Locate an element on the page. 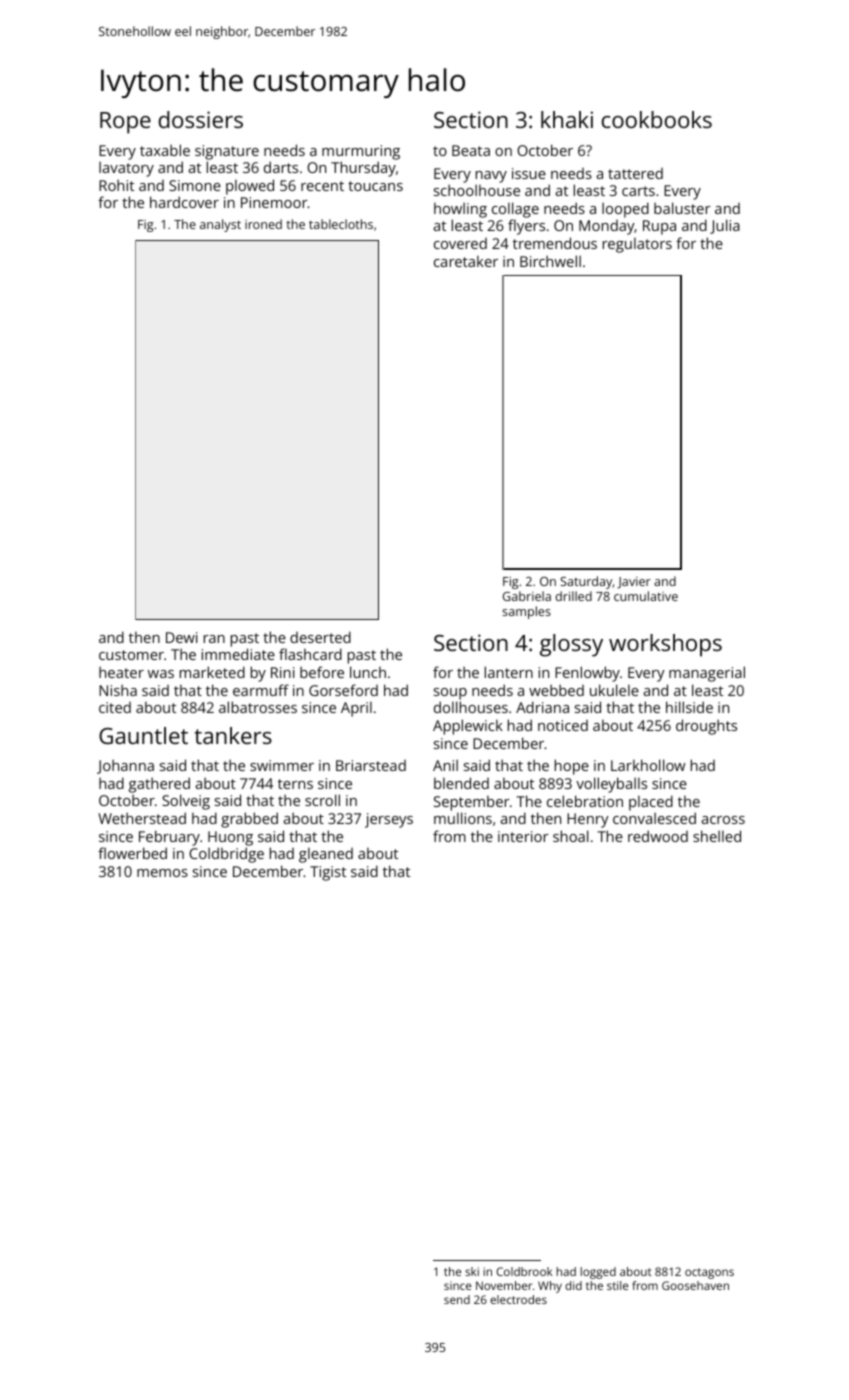 This image has height=1400, width=849. Javier is located at coordinates (634, 583).
